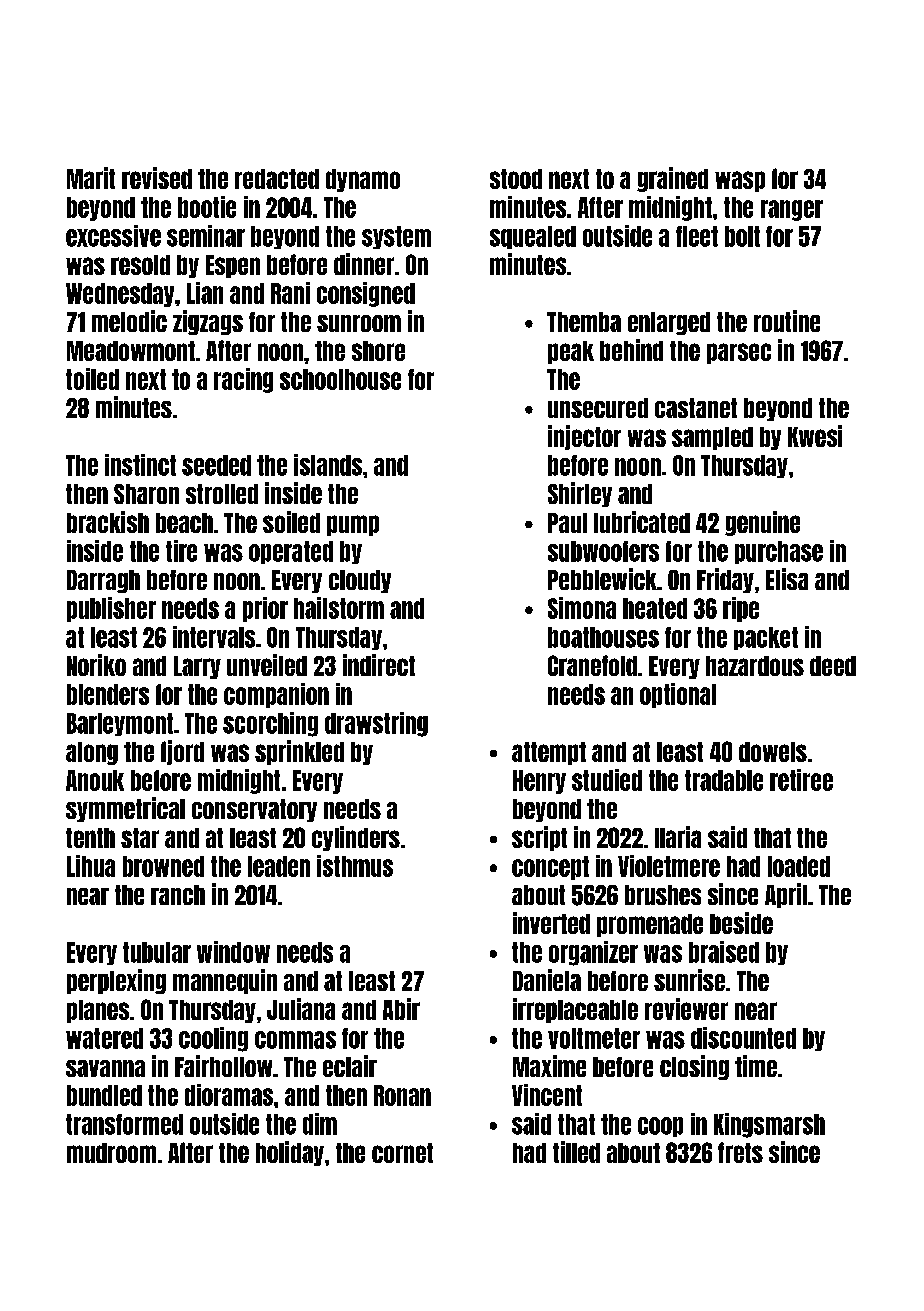 This image has height=1311, width=924. What do you see at coordinates (740, 181) in the image?
I see `wasp` at bounding box center [740, 181].
